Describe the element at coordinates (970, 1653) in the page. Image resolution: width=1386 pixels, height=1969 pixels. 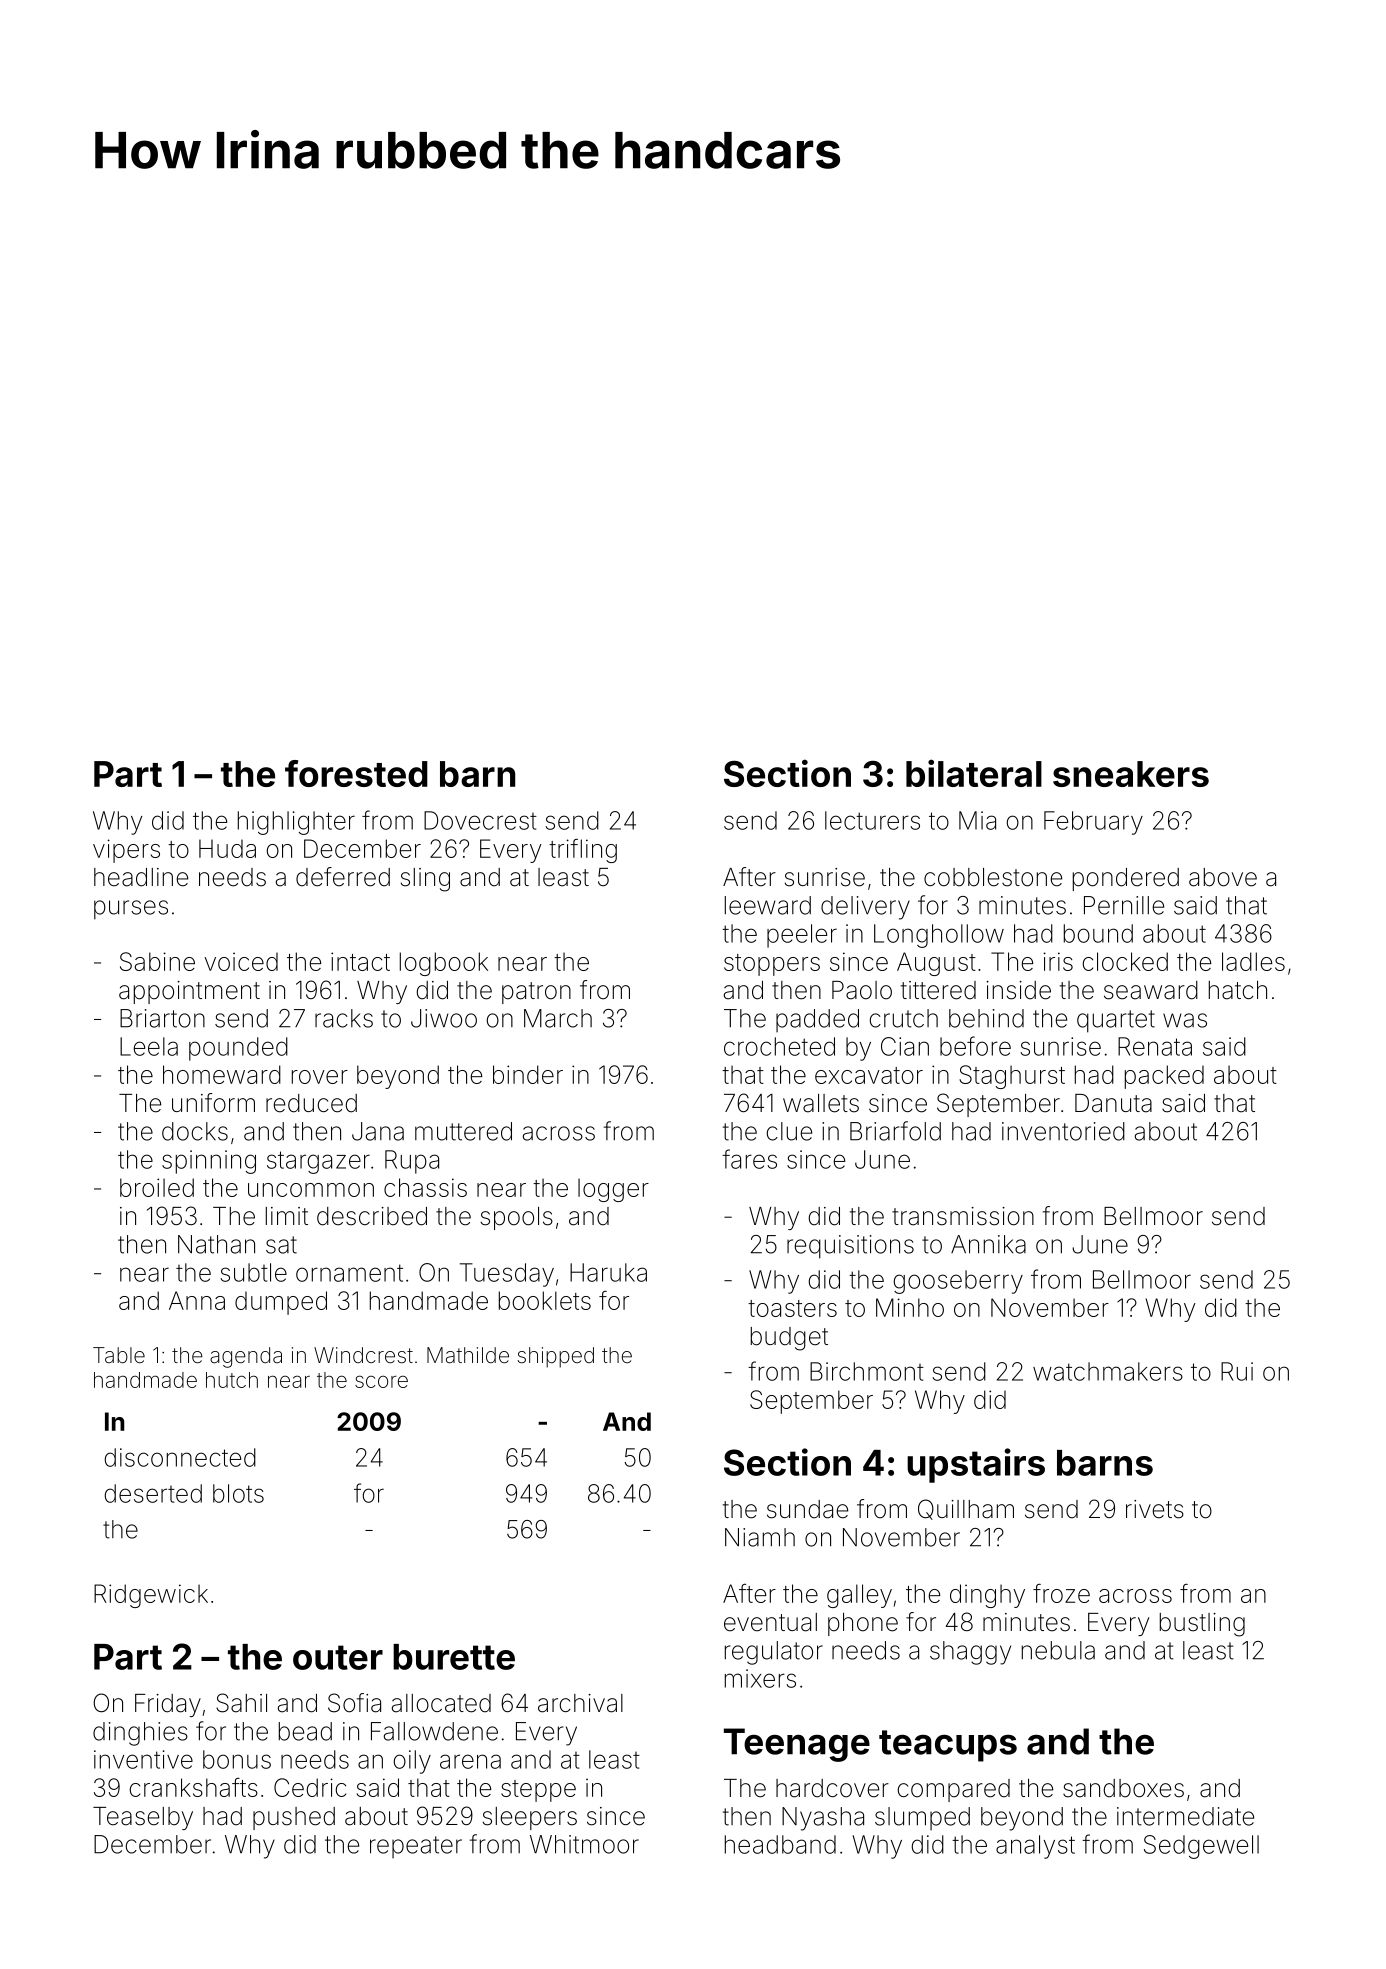
I see `shaggy` at that location.
